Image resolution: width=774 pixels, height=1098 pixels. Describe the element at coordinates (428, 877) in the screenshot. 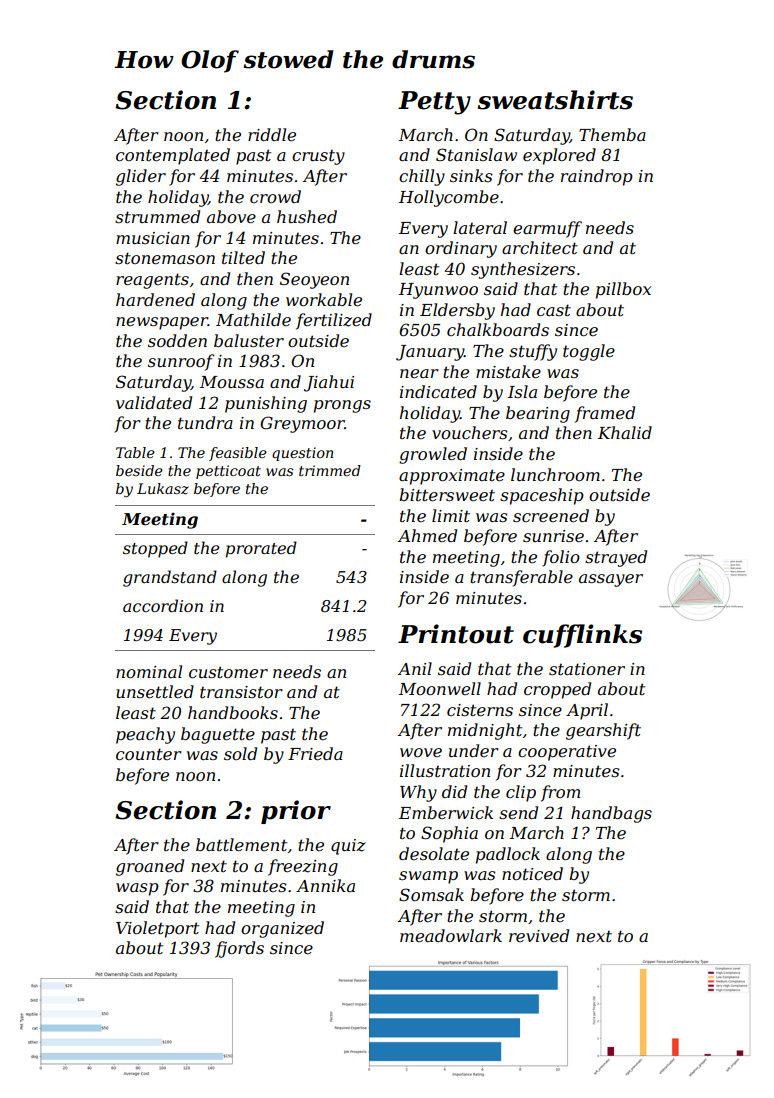

I see `swamp` at that location.
